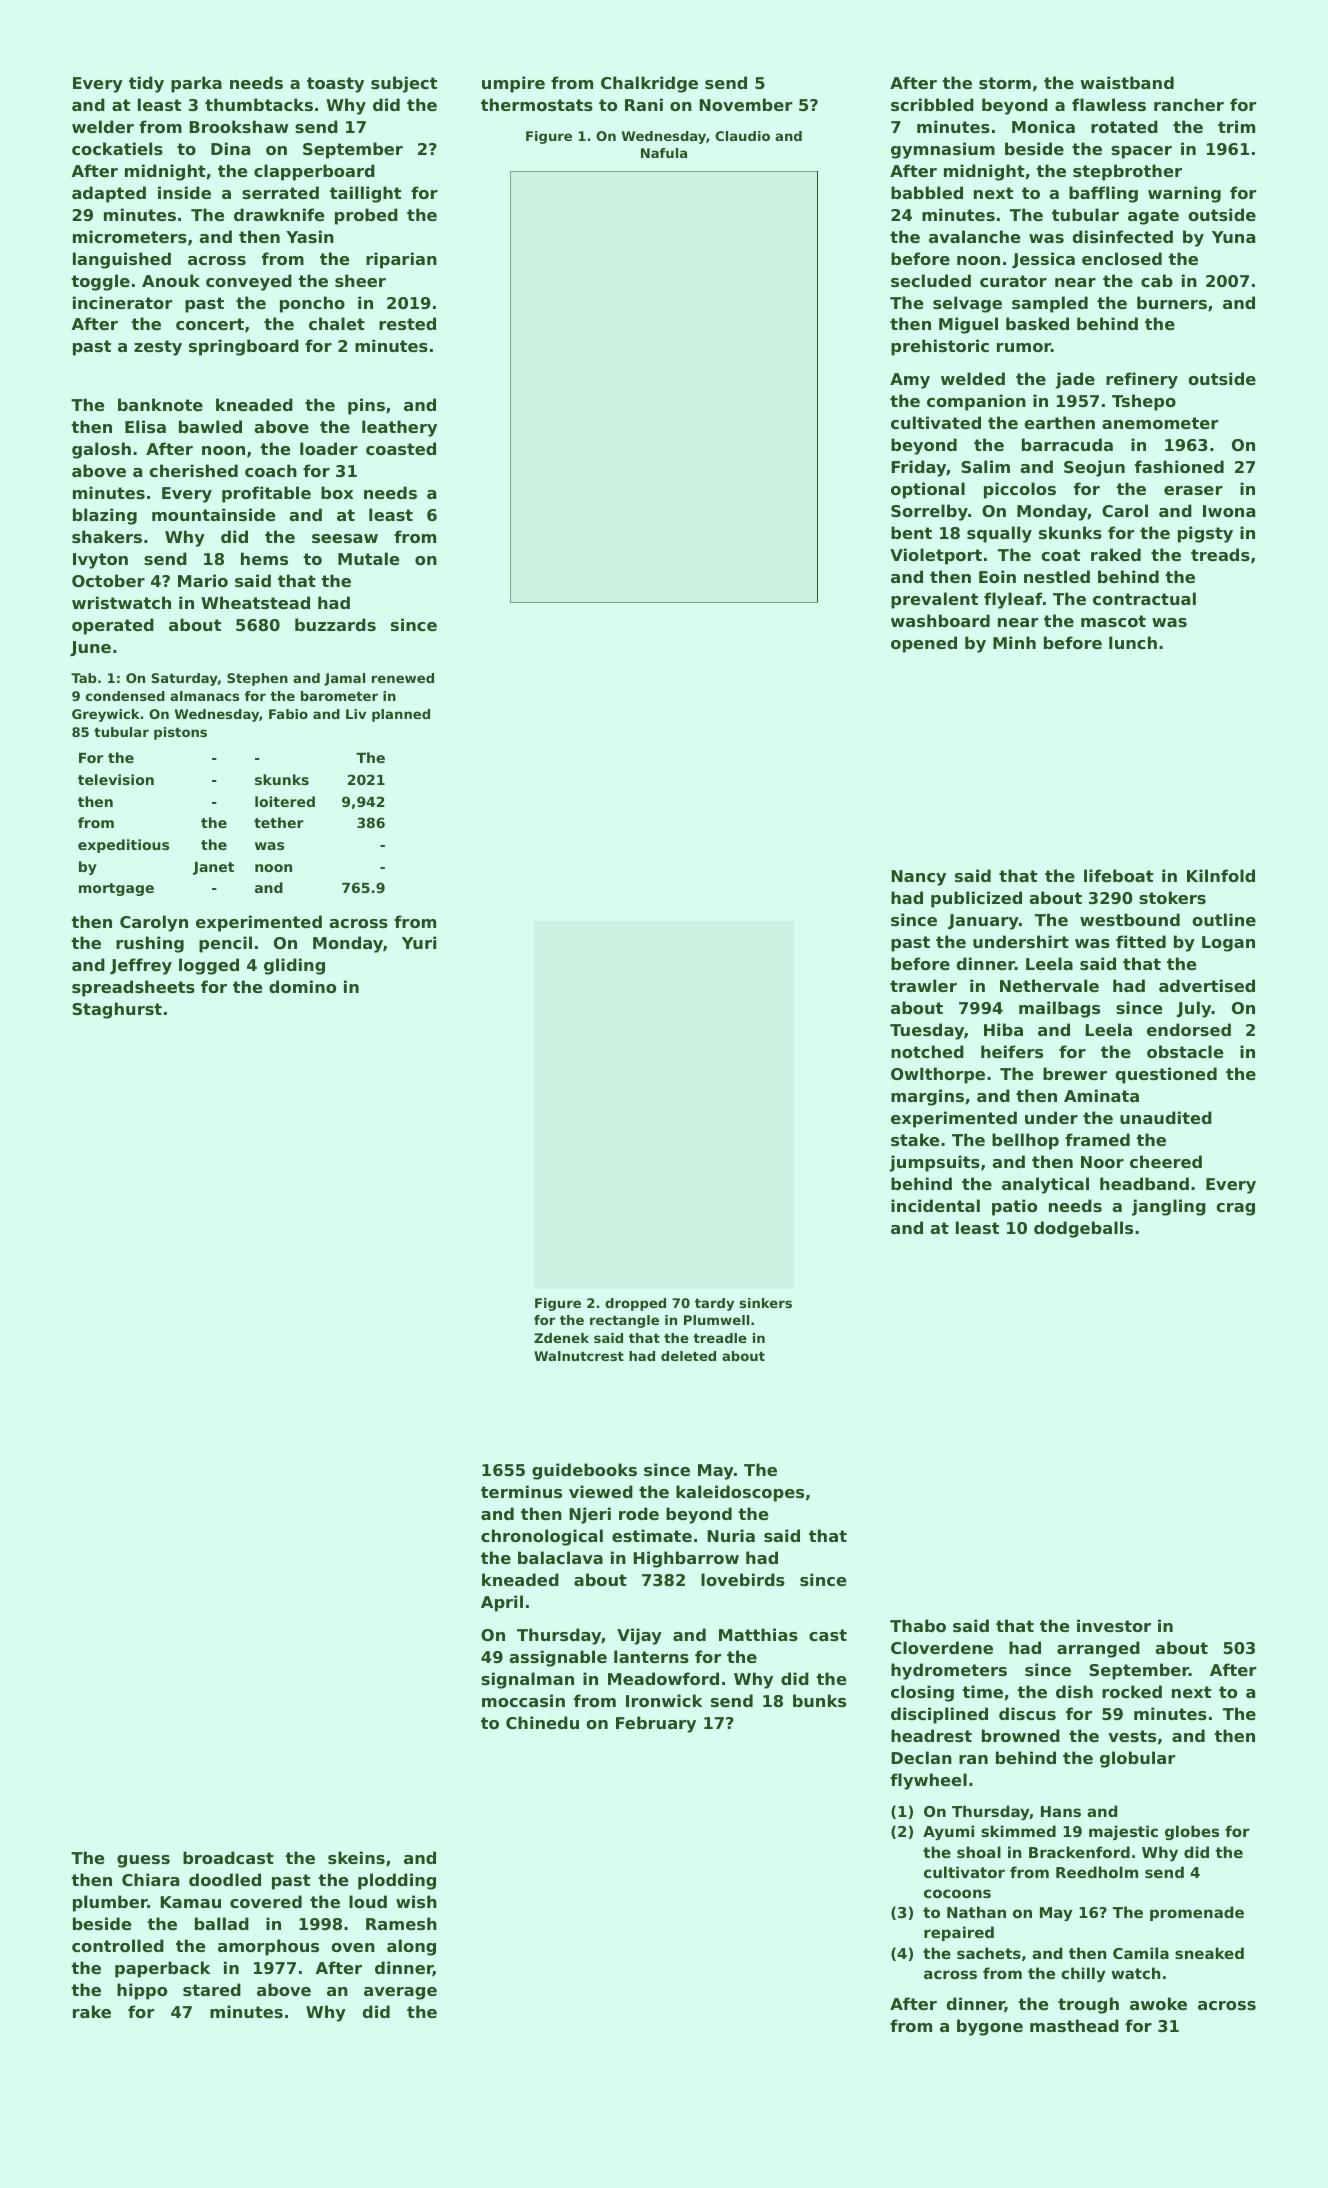 The image size is (1328, 2188). What do you see at coordinates (649, 84) in the screenshot?
I see `Chalkridge` at bounding box center [649, 84].
